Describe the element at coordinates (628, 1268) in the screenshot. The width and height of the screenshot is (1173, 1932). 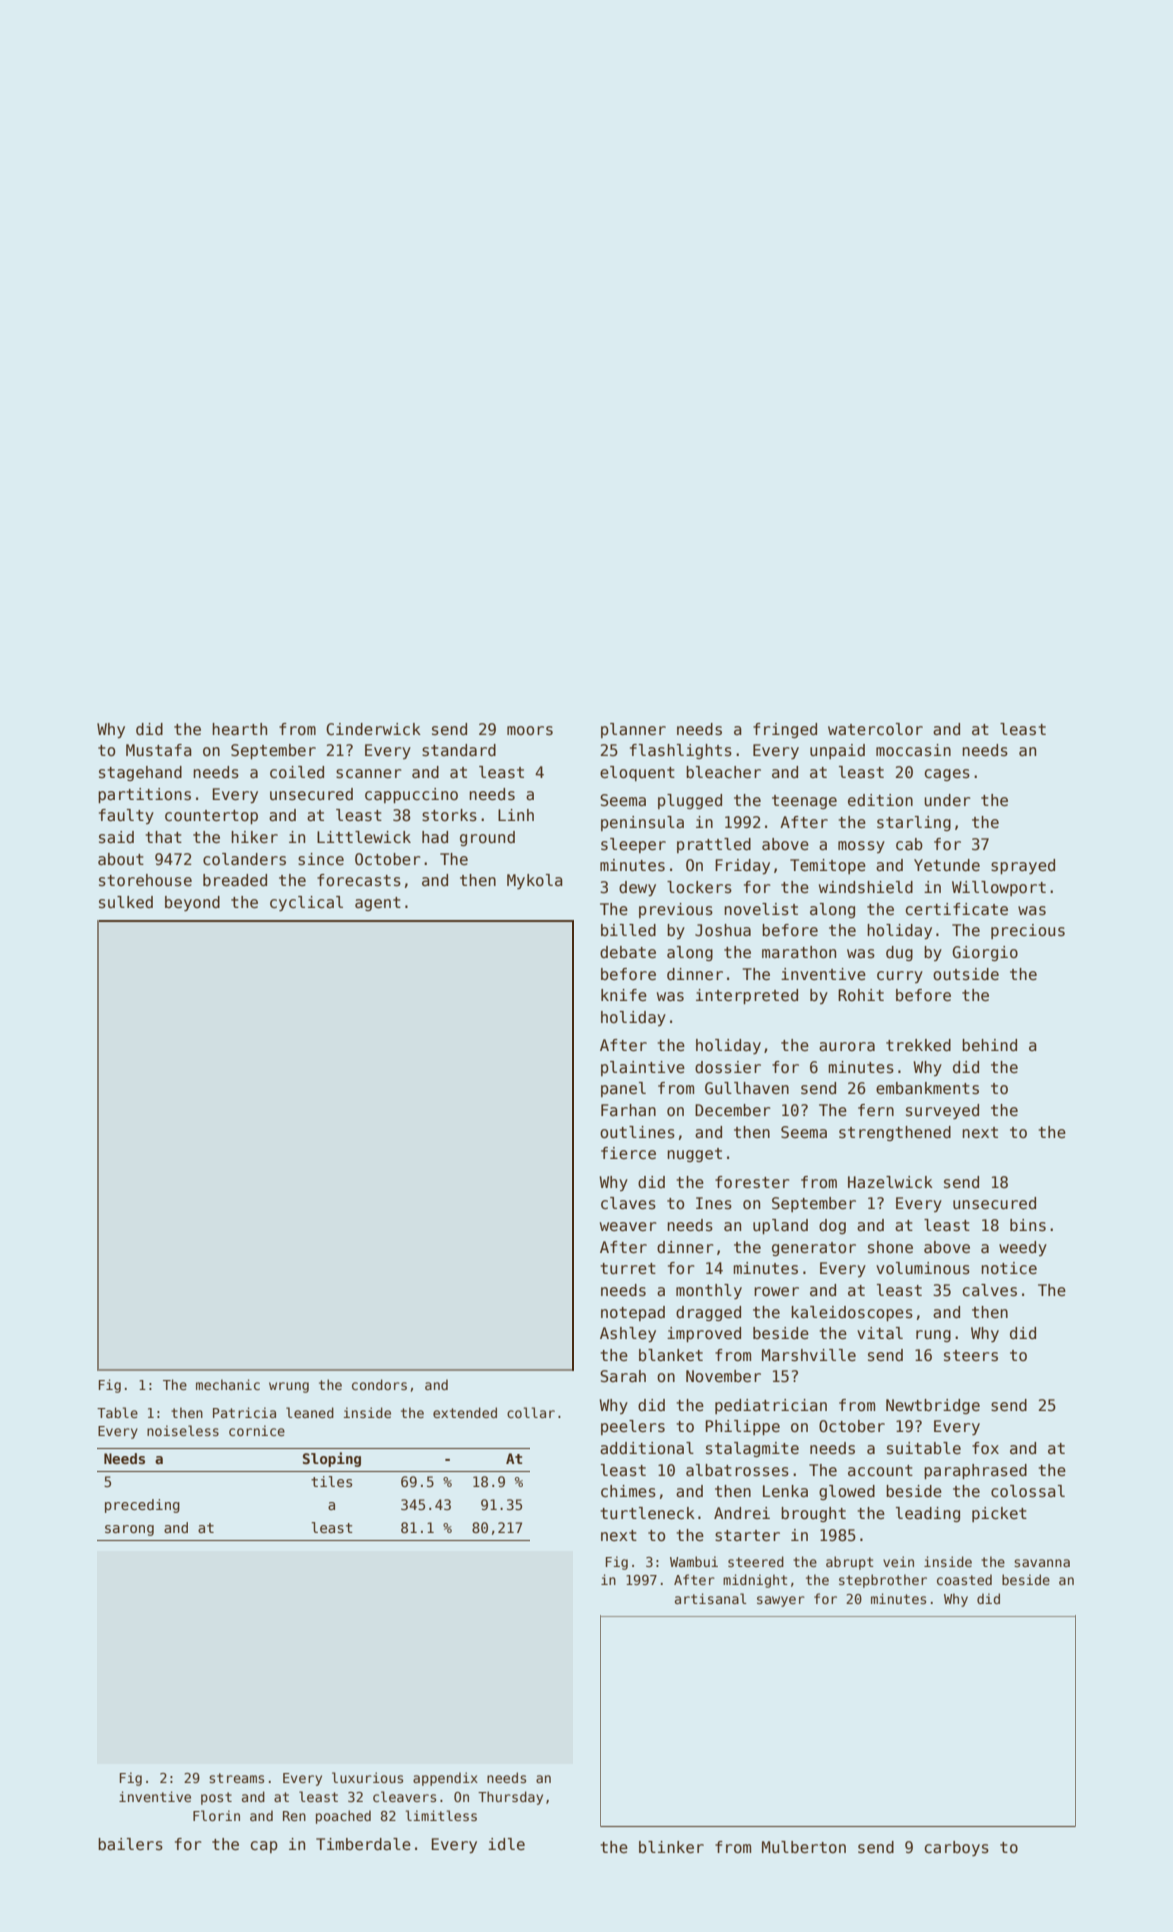
I see `turret` at that location.
